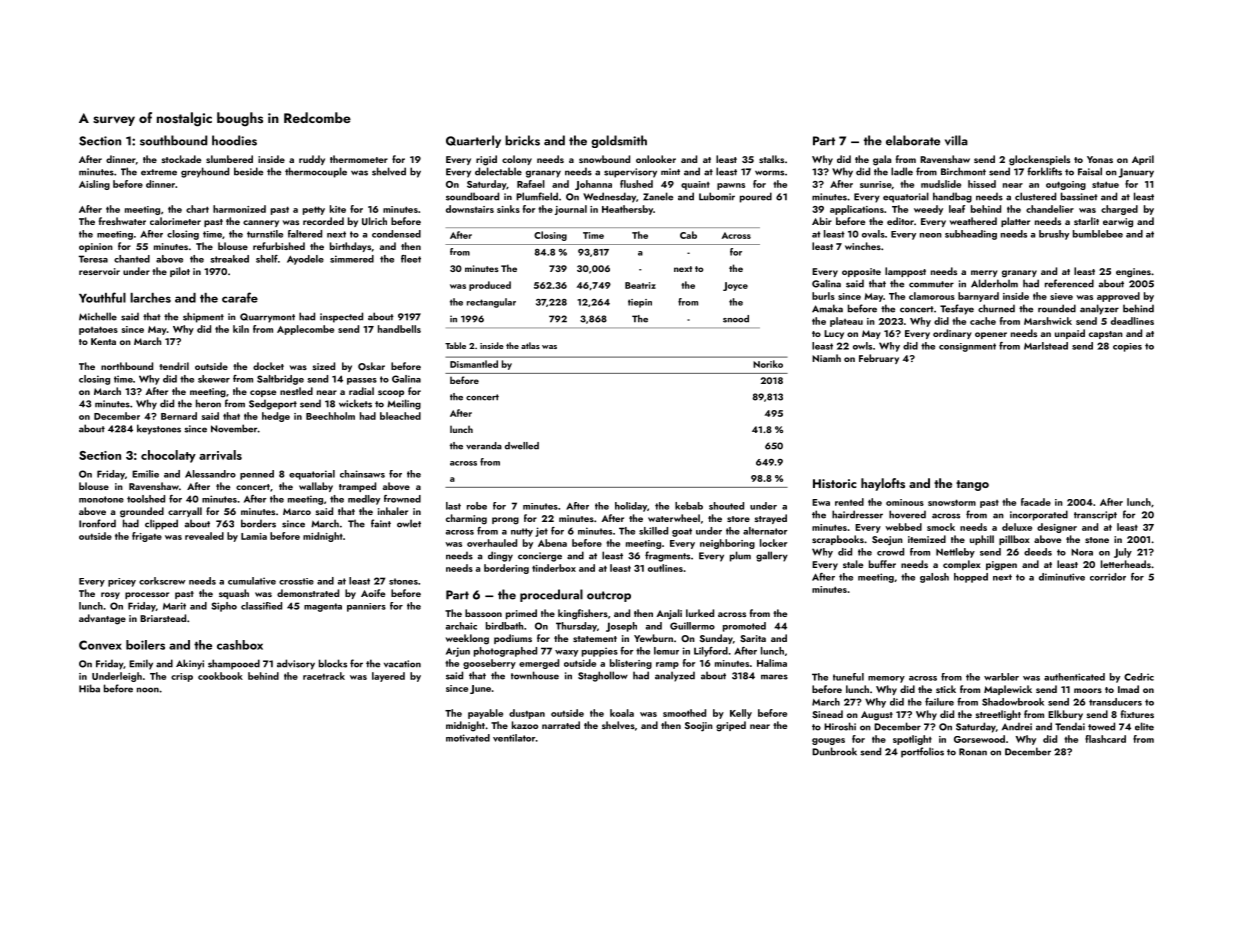  What do you see at coordinates (362, 474) in the screenshot?
I see `chainsaws` at bounding box center [362, 474].
